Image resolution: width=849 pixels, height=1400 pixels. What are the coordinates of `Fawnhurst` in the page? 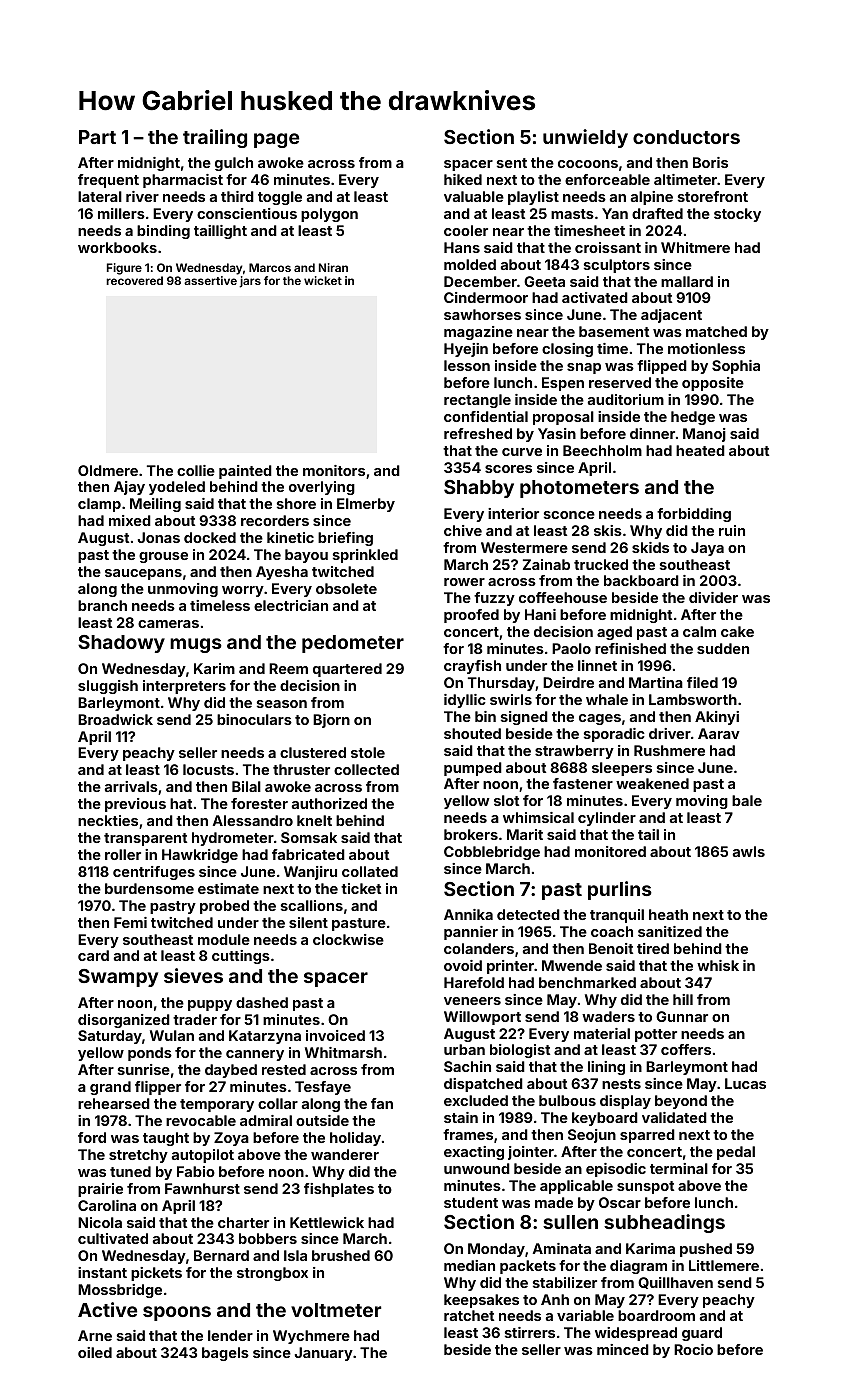 It's located at (202, 1188).
